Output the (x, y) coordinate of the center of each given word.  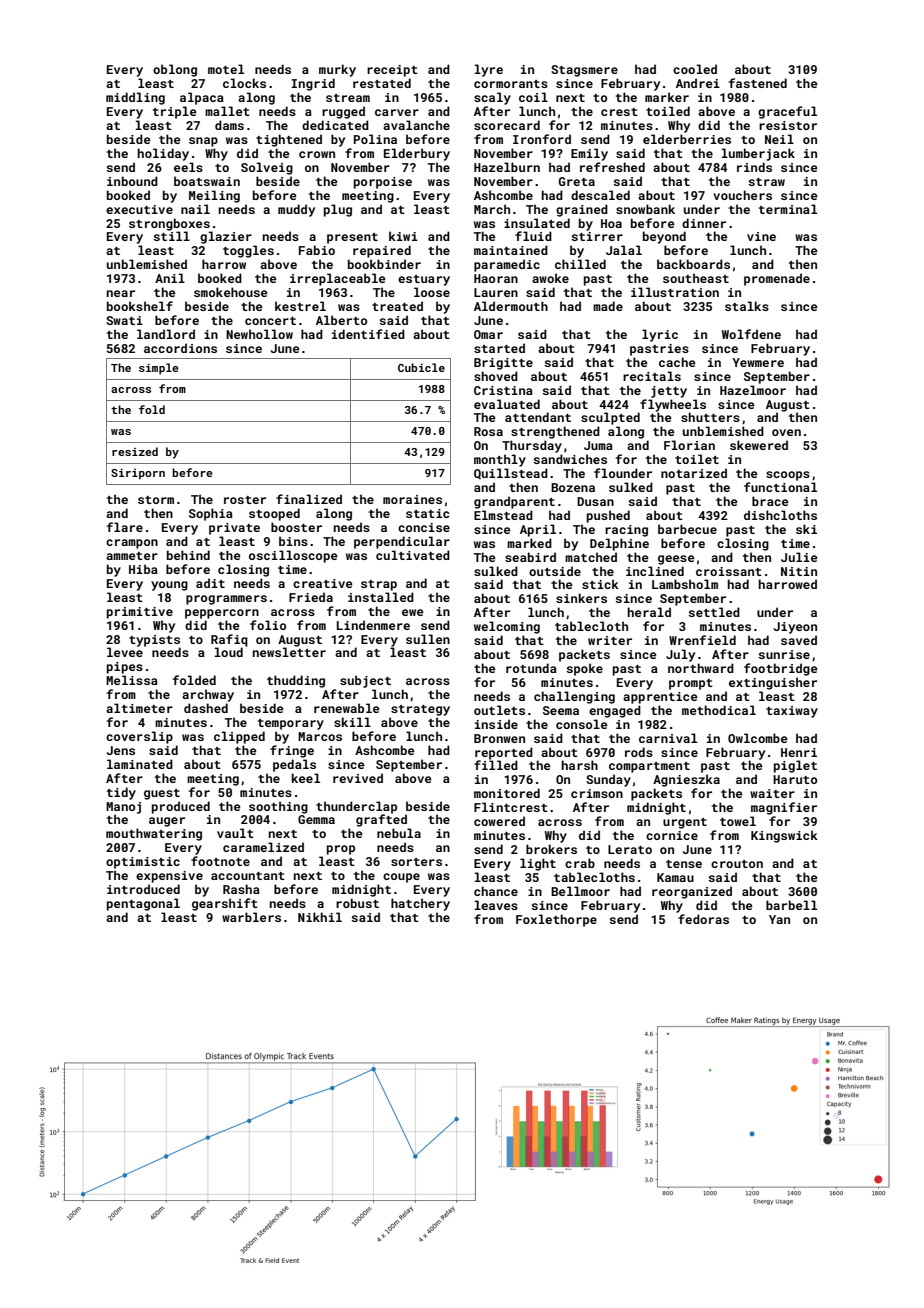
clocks (244, 83)
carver (397, 112)
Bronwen (499, 738)
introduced (143, 889)
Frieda (311, 597)
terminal (788, 209)
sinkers (581, 598)
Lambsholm (685, 584)
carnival (668, 738)
